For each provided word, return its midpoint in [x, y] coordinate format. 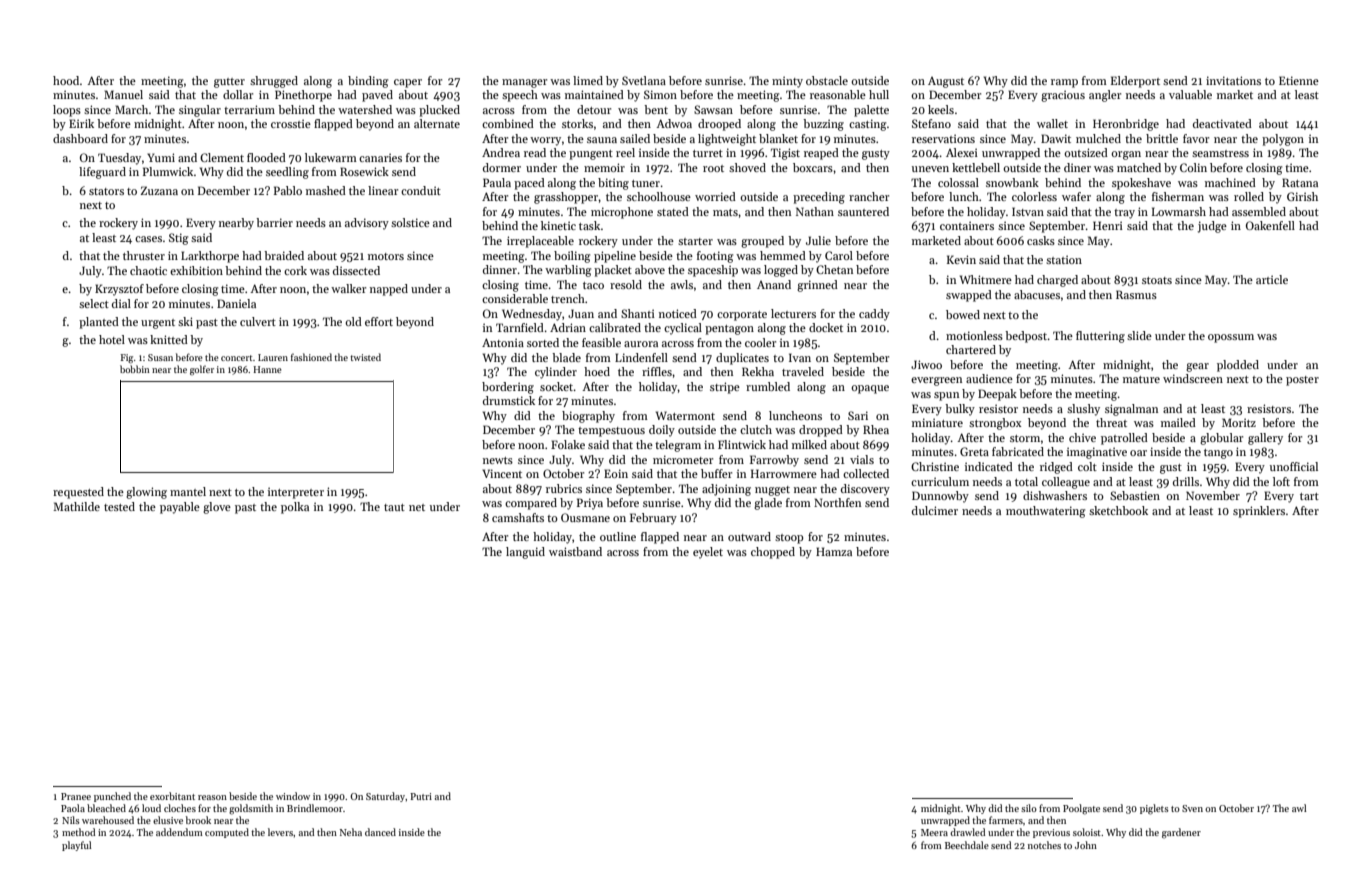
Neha [351, 832]
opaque [870, 389]
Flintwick [742, 444]
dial [121, 303]
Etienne [1299, 80]
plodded [1238, 366]
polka [295, 508]
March [131, 109]
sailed [635, 138]
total [1026, 481]
